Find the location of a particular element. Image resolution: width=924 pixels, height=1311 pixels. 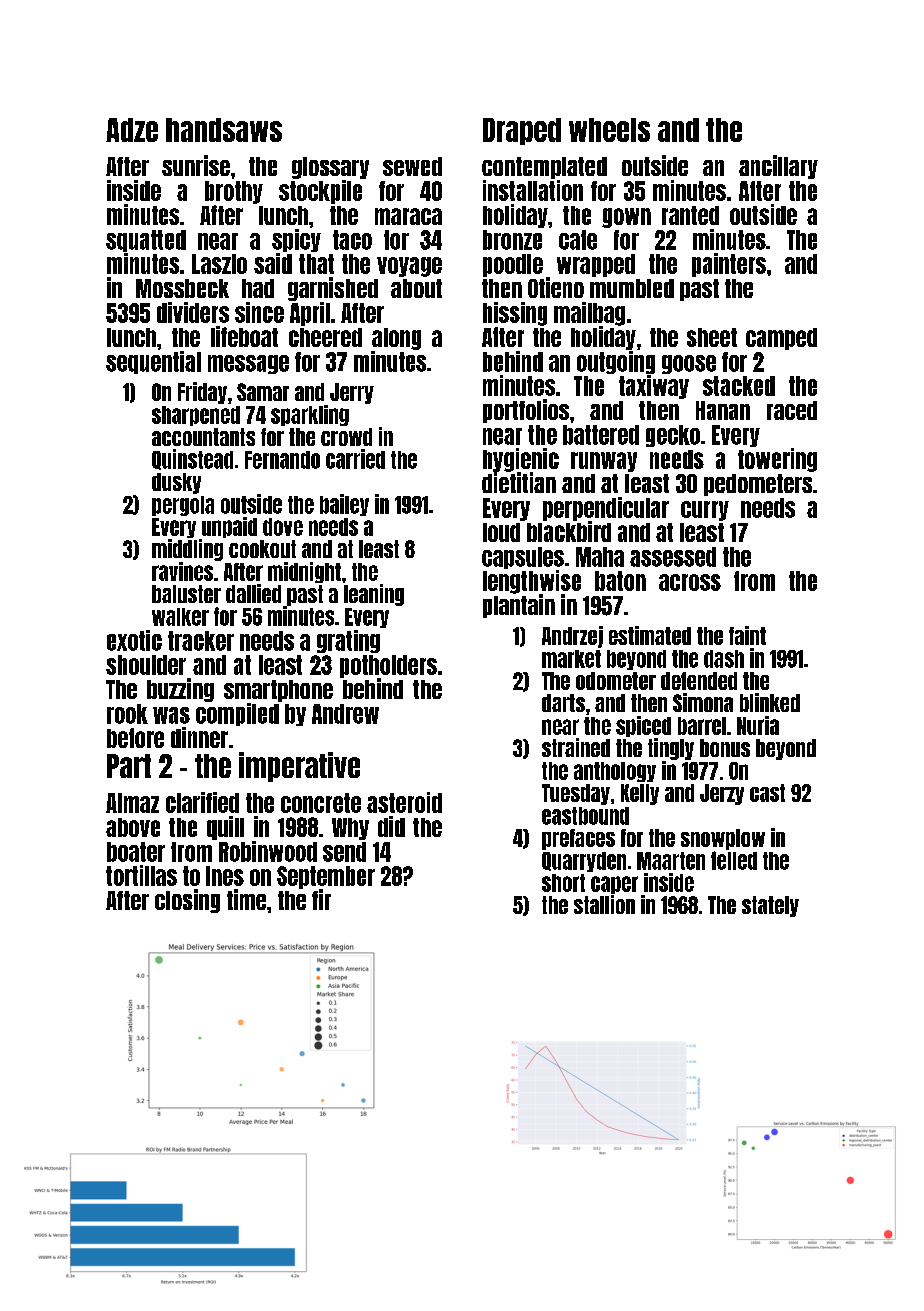

stallion is located at coordinates (604, 904).
